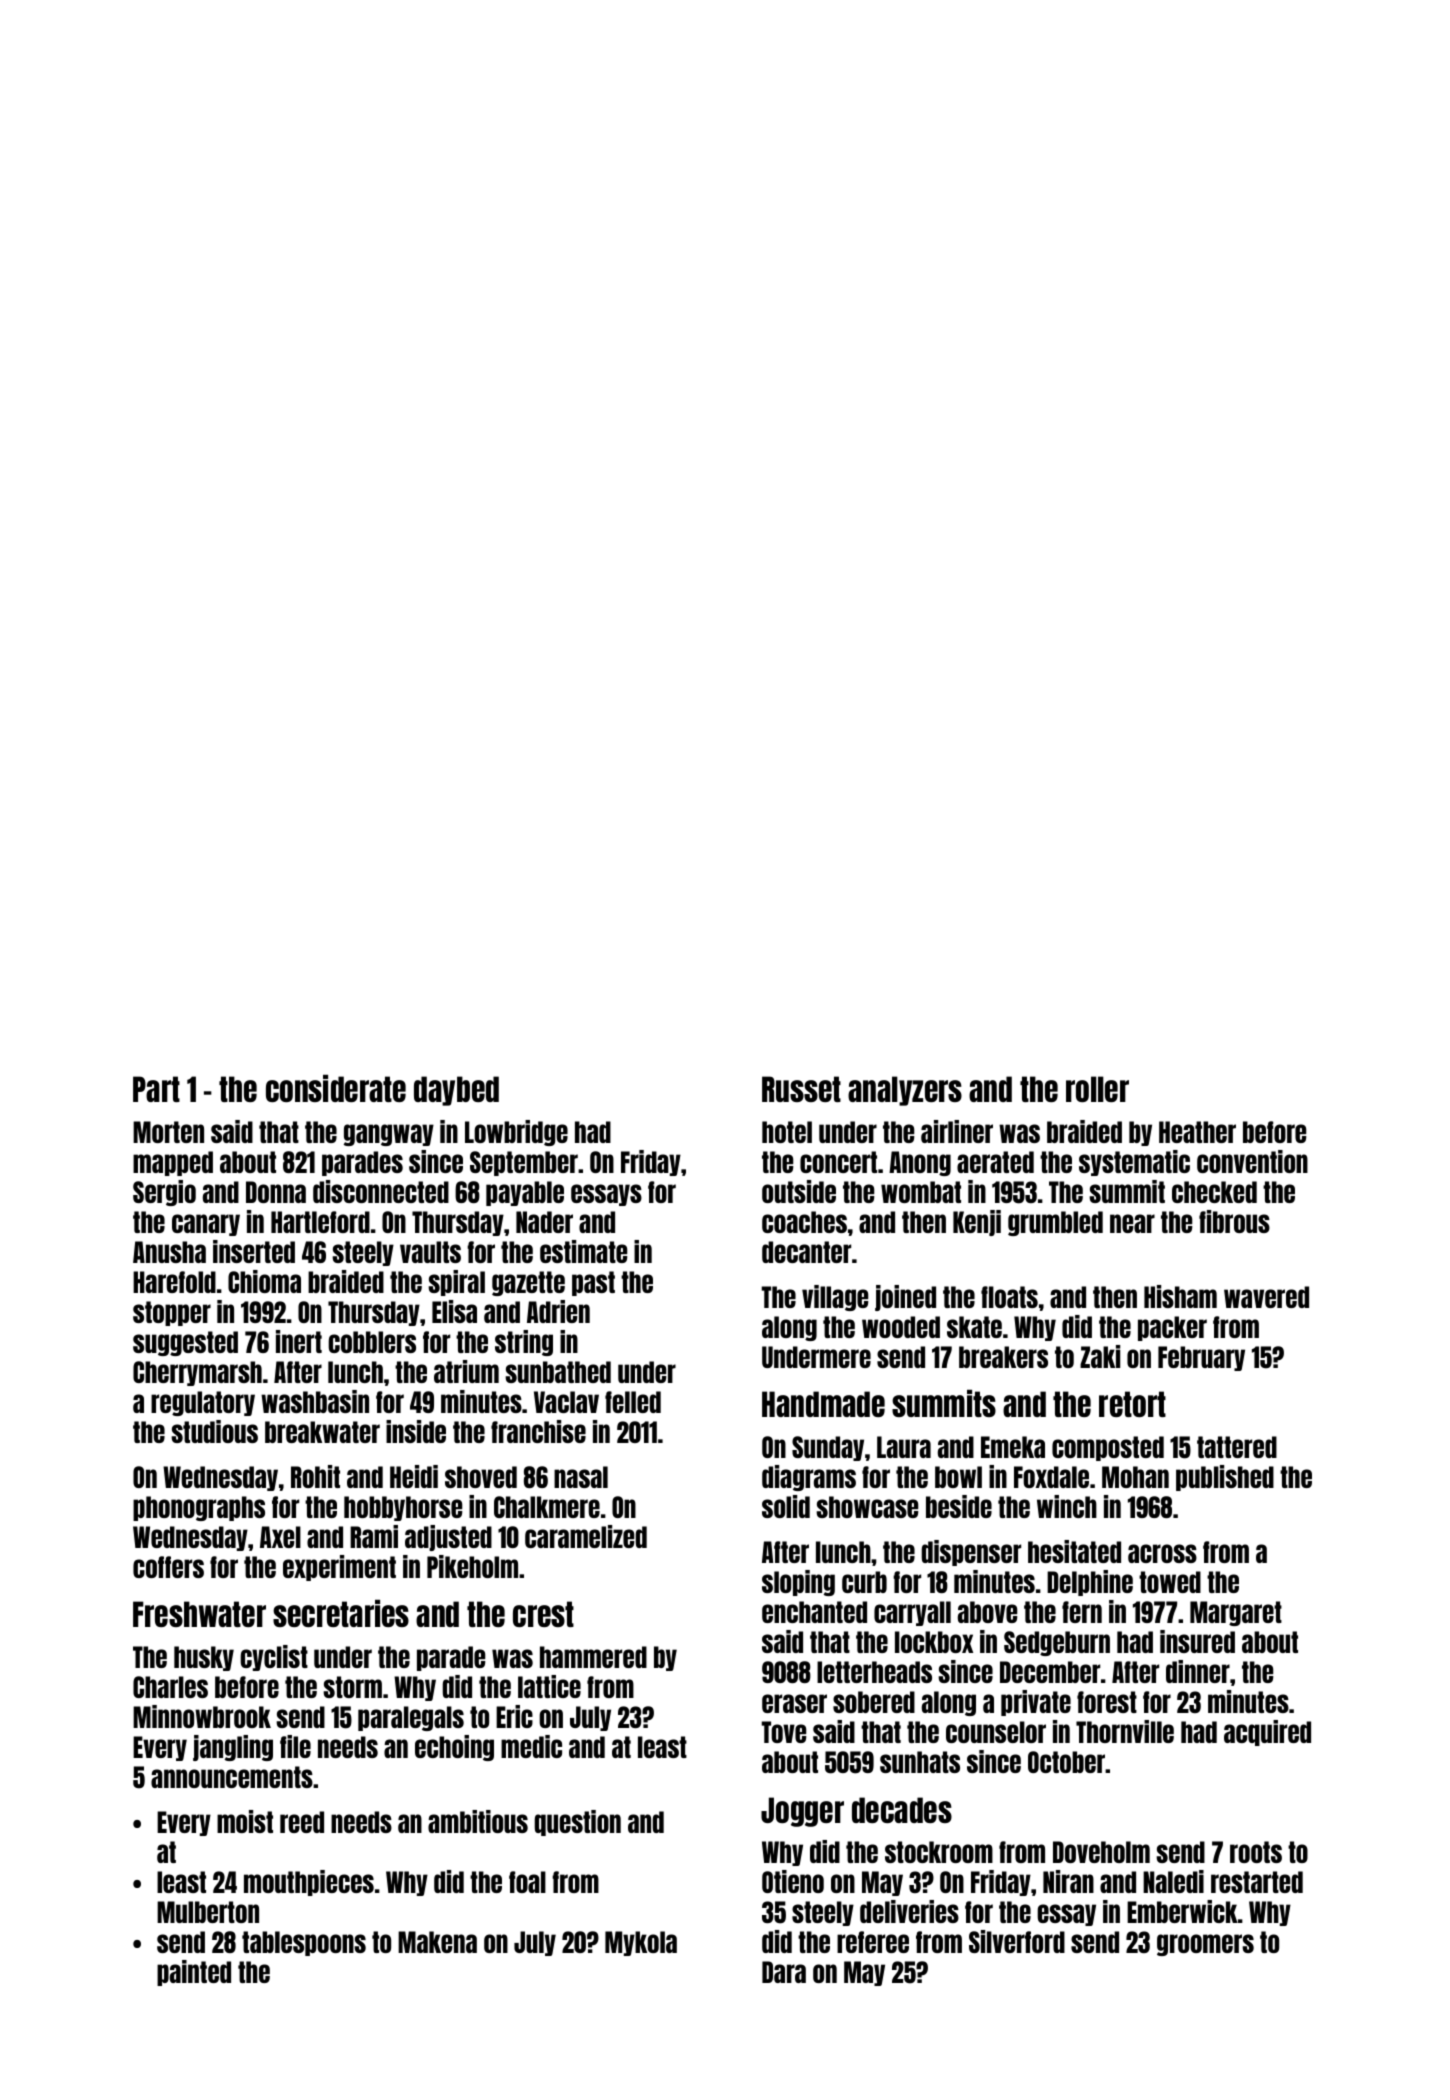 The width and height of the screenshot is (1450, 2100). Describe the element at coordinates (1017, 1941) in the screenshot. I see `Silverford` at that location.
